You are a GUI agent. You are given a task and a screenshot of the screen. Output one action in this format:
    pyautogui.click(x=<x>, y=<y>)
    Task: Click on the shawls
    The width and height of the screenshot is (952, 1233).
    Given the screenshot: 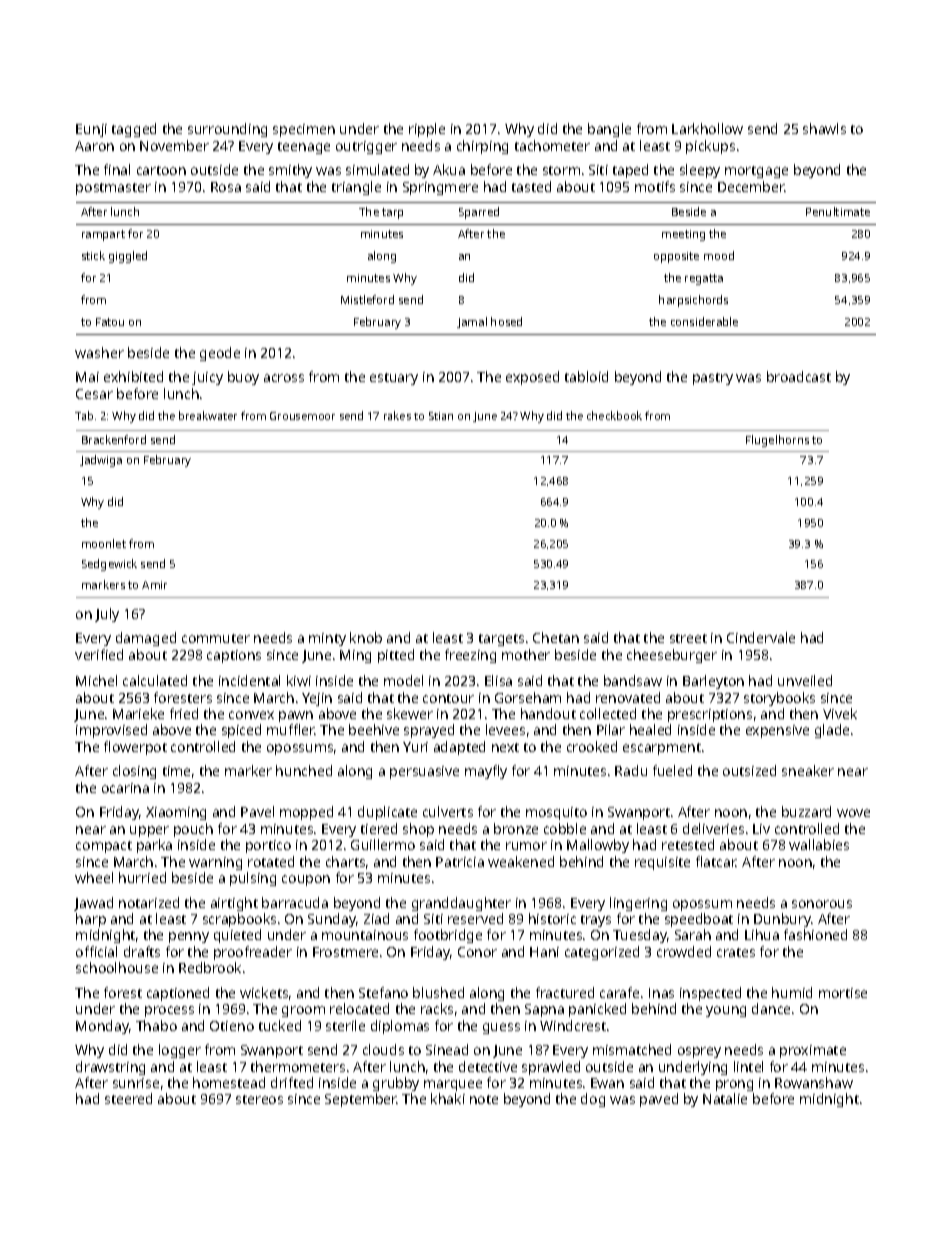 What is the action you would take?
    pyautogui.click(x=824, y=128)
